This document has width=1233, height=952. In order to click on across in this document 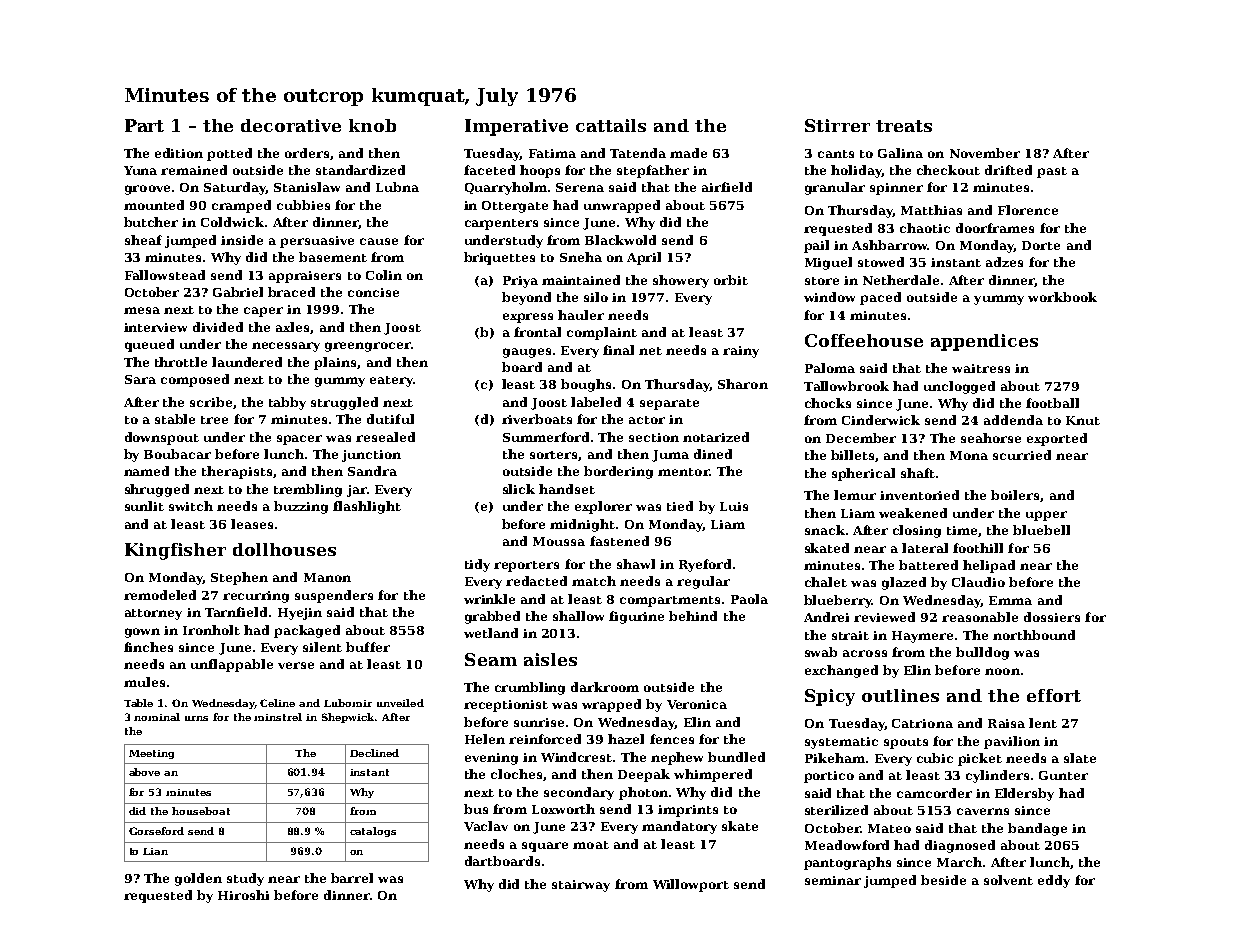, I will do `click(865, 653)`.
